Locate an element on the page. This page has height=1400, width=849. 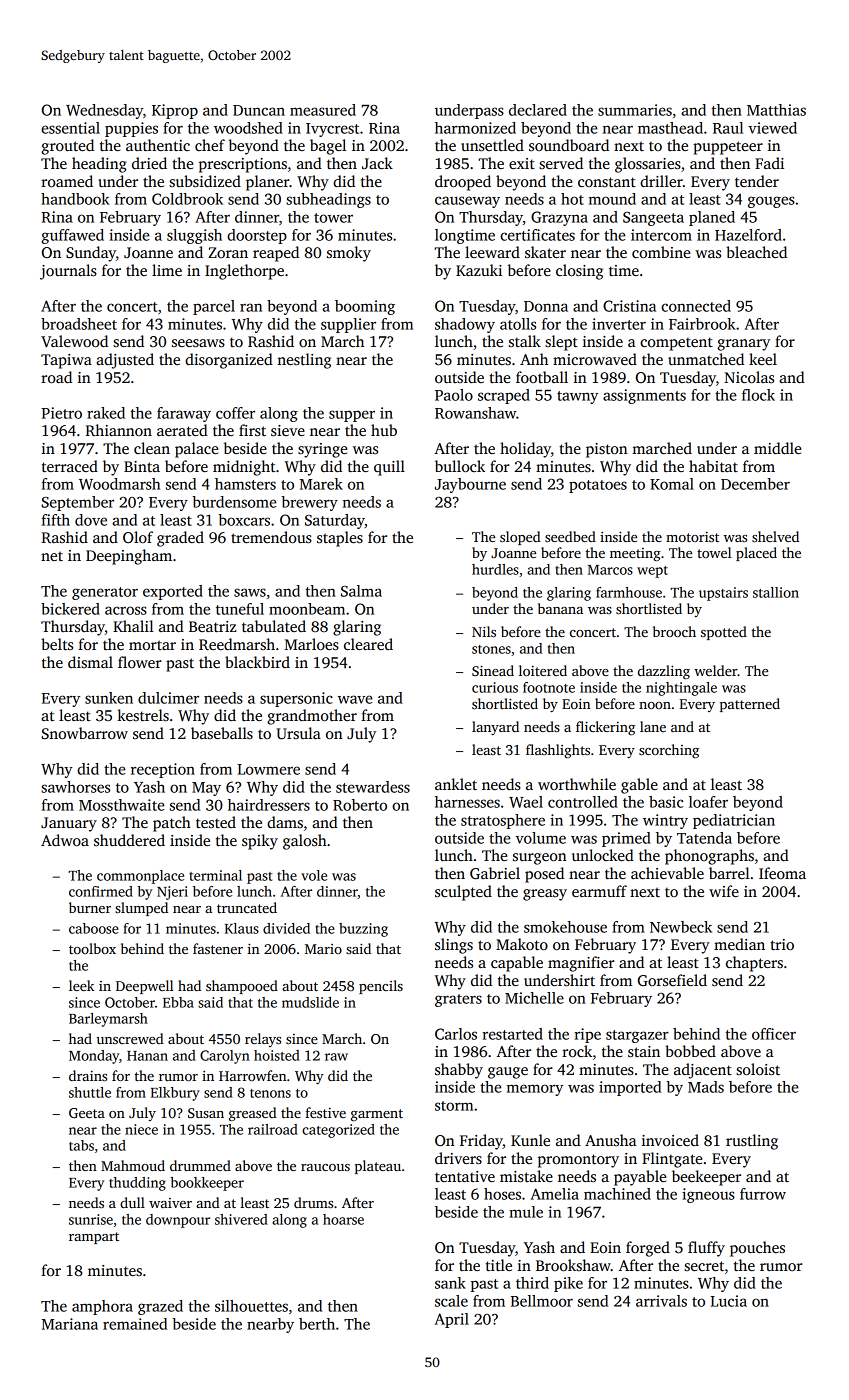
Mariana is located at coordinates (69, 1324).
